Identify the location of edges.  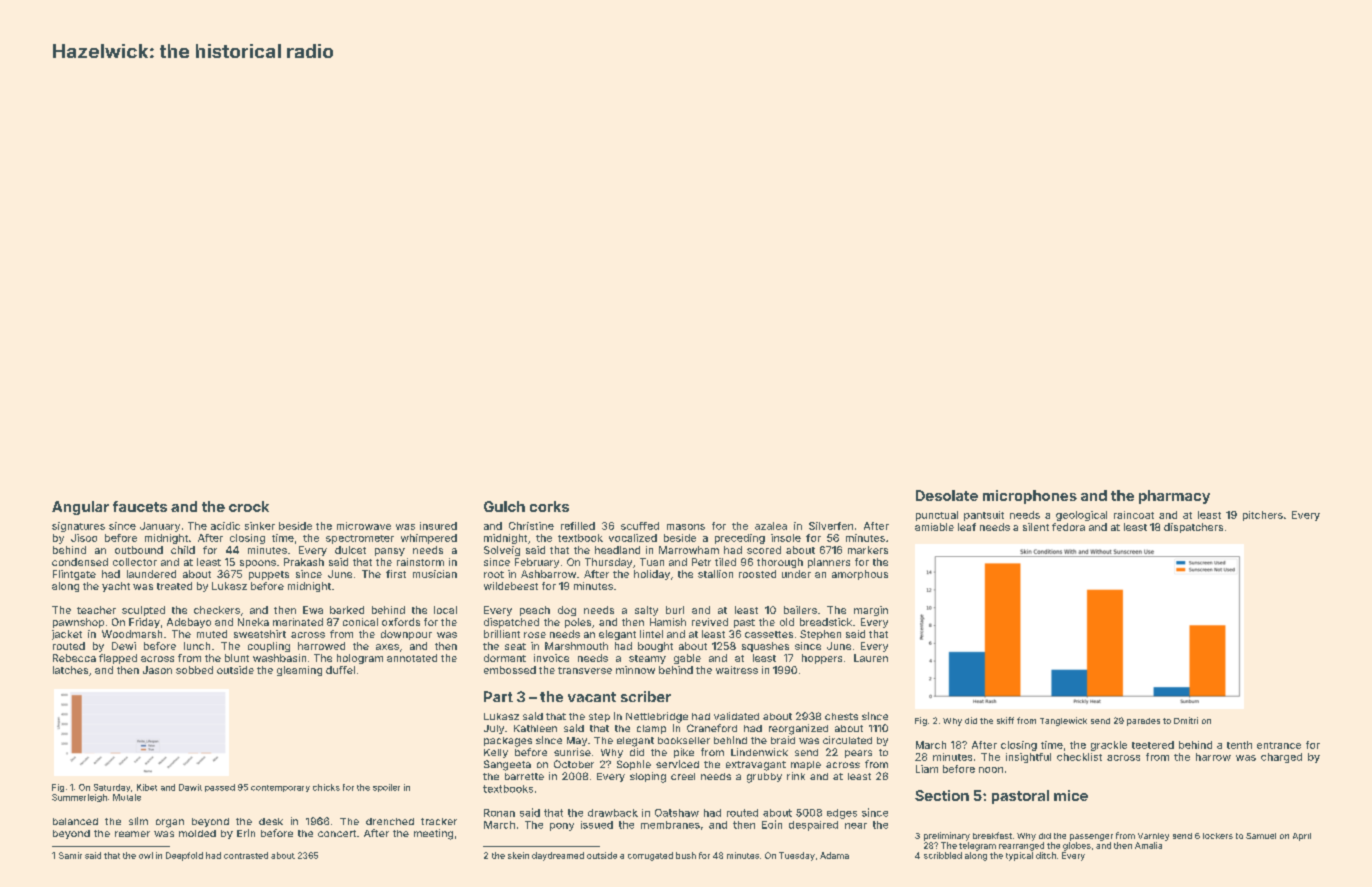
(842, 814).
